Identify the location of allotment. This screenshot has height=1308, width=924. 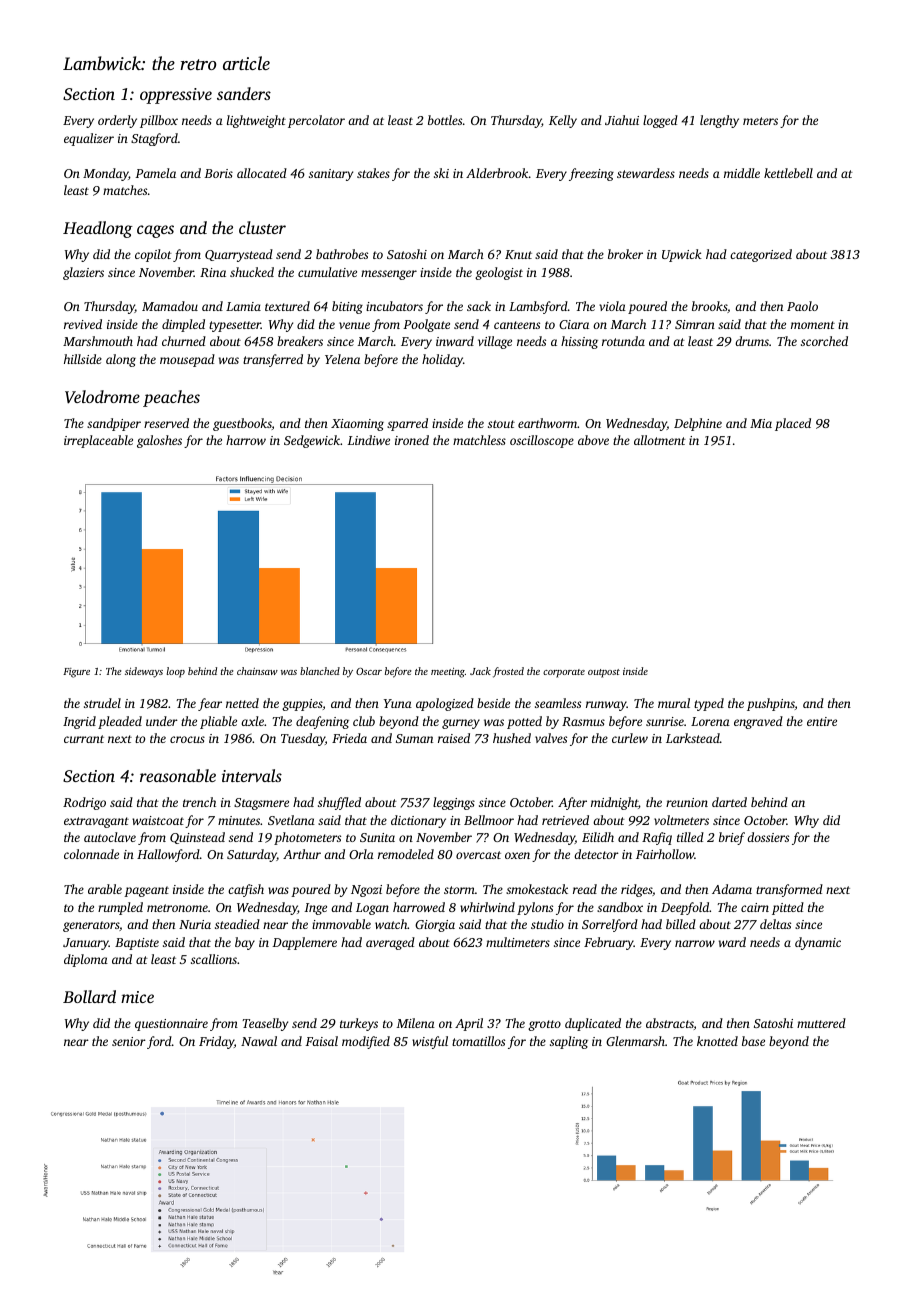
(660, 440).
